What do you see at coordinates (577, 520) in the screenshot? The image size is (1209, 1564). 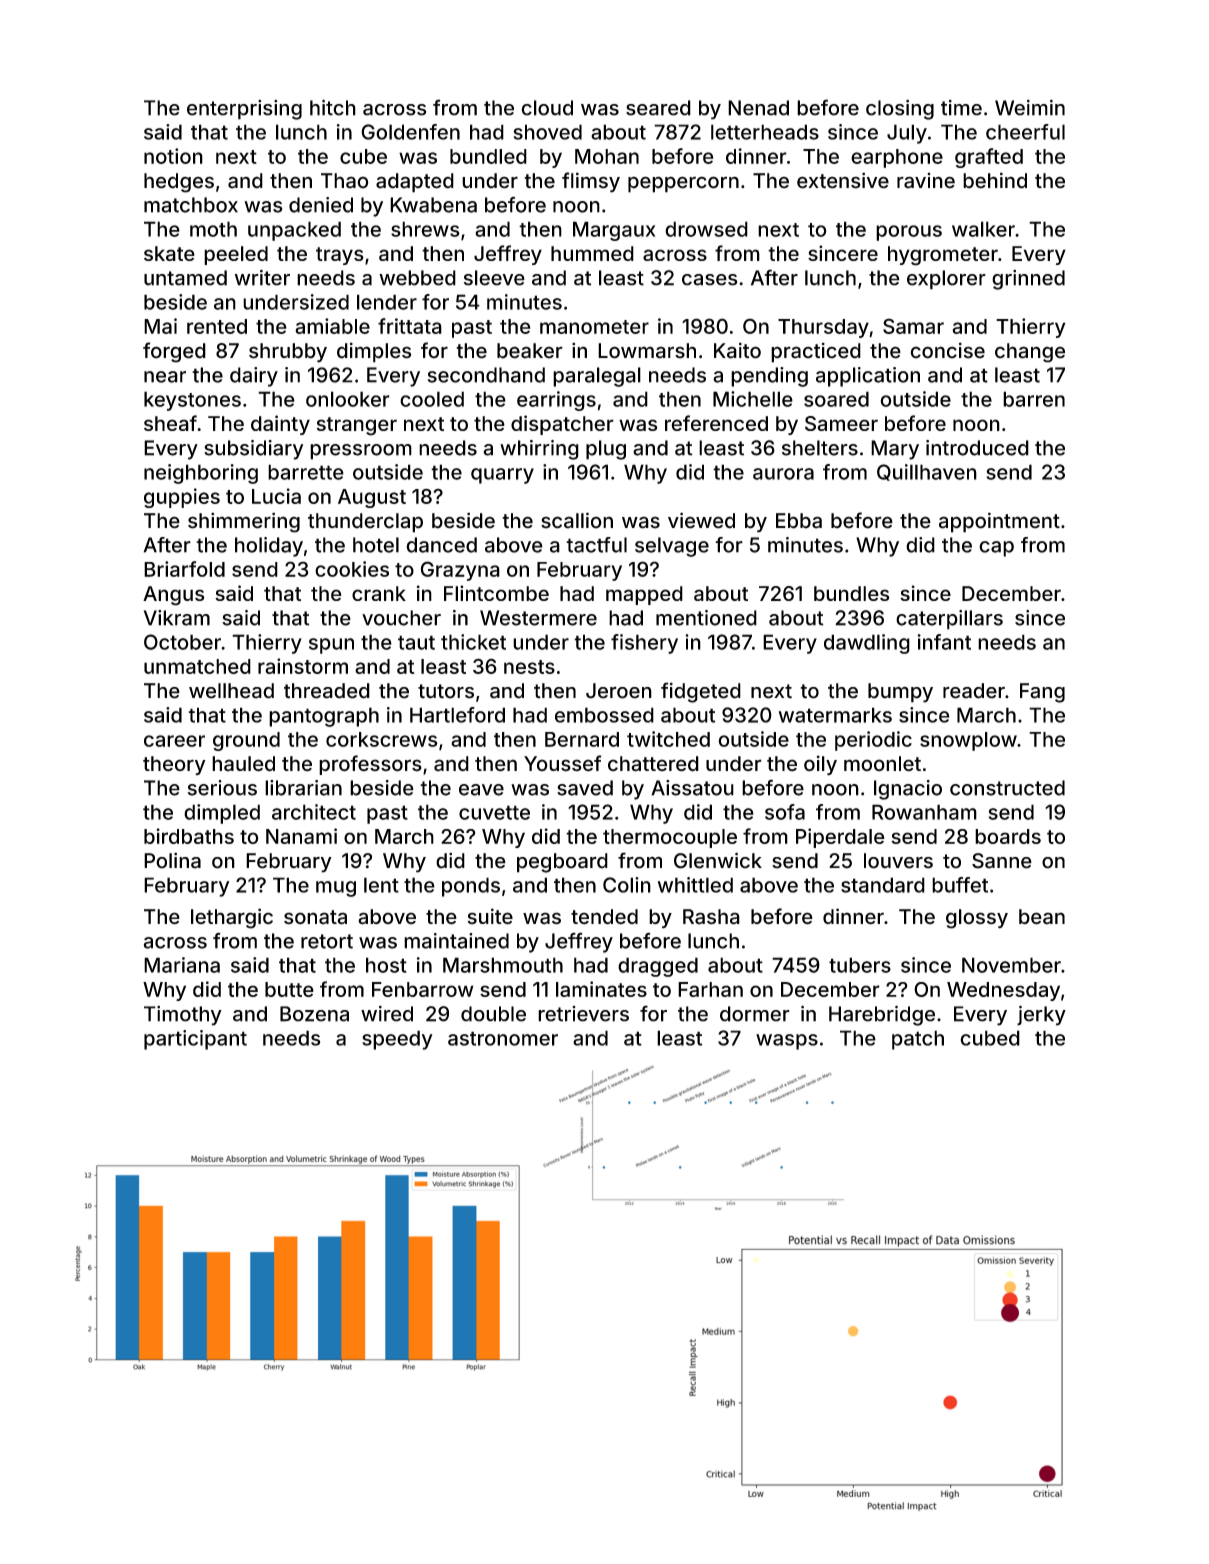 I see `scallion` at bounding box center [577, 520].
